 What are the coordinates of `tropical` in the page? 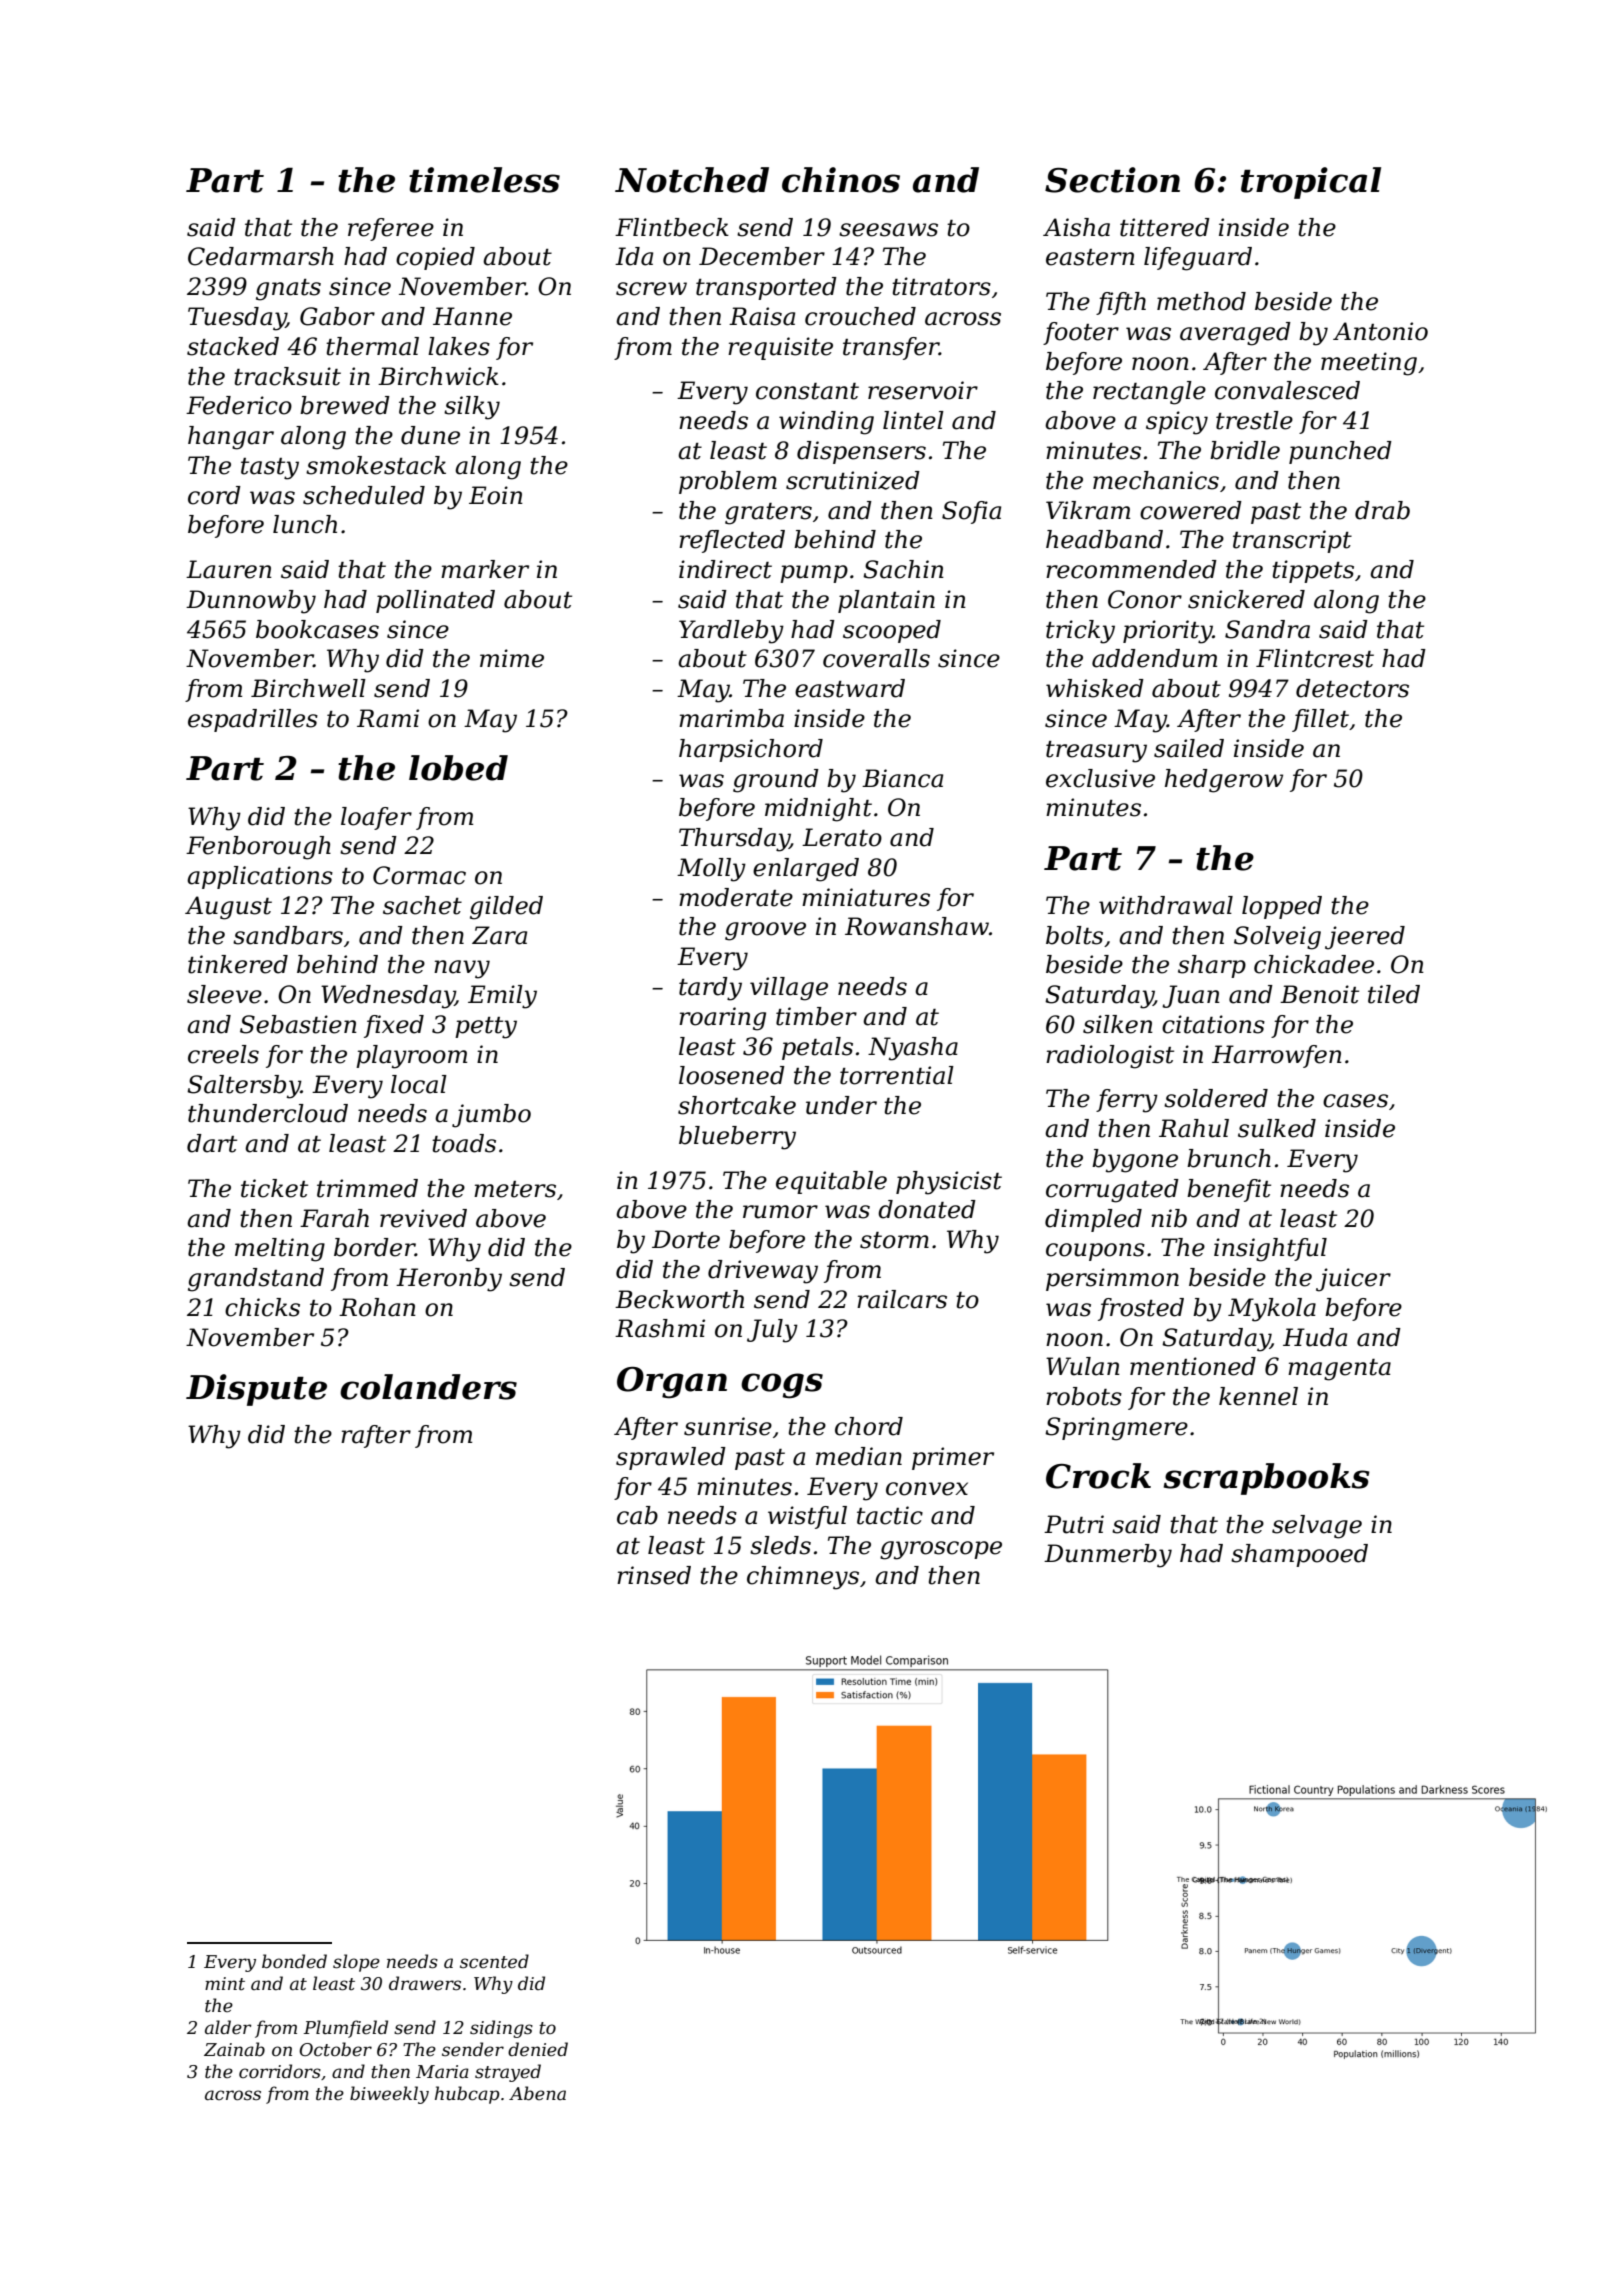 It's located at (1311, 183).
